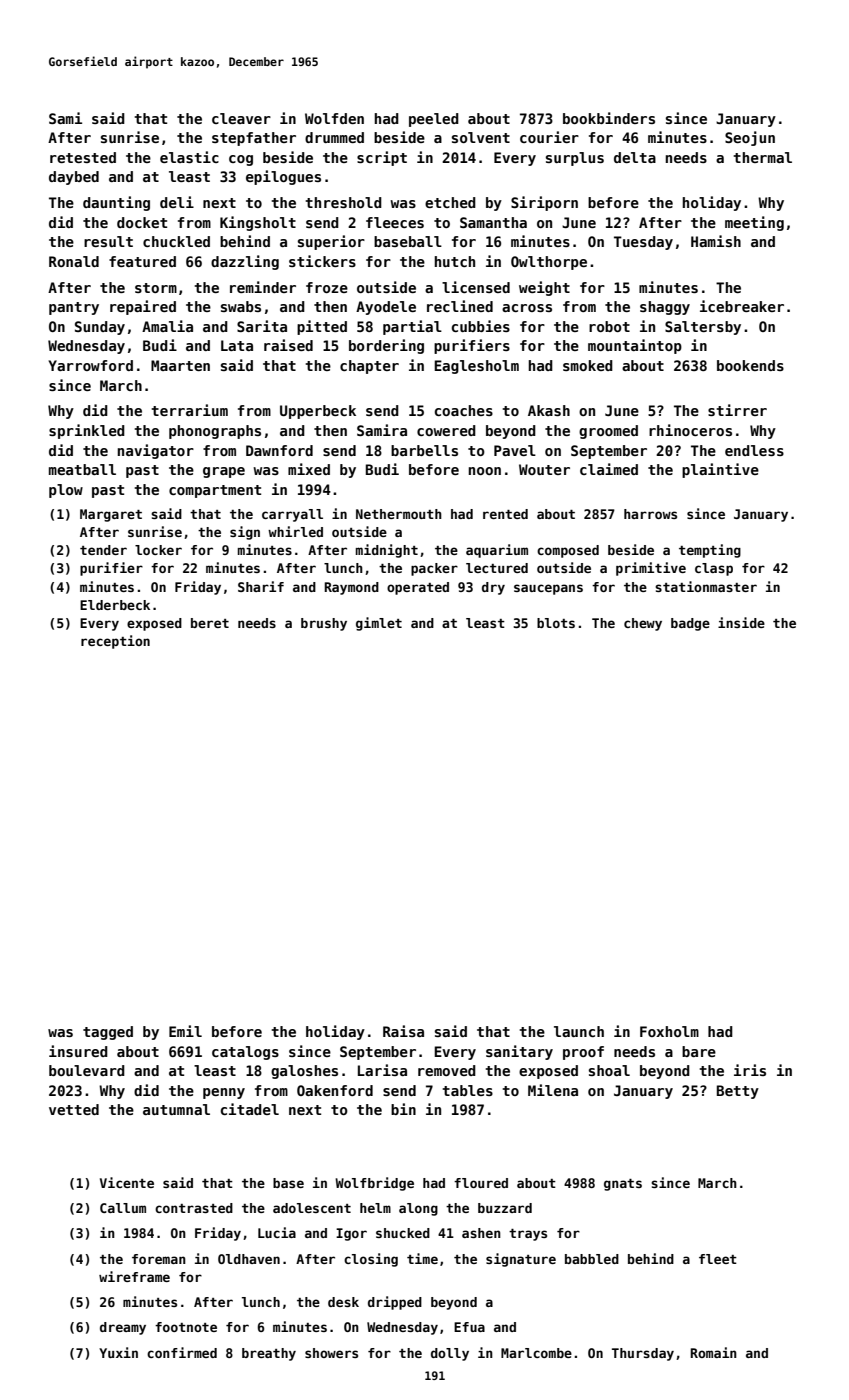 The image size is (849, 1400). Describe the element at coordinates (643, 1354) in the page. I see `Thursday` at that location.
